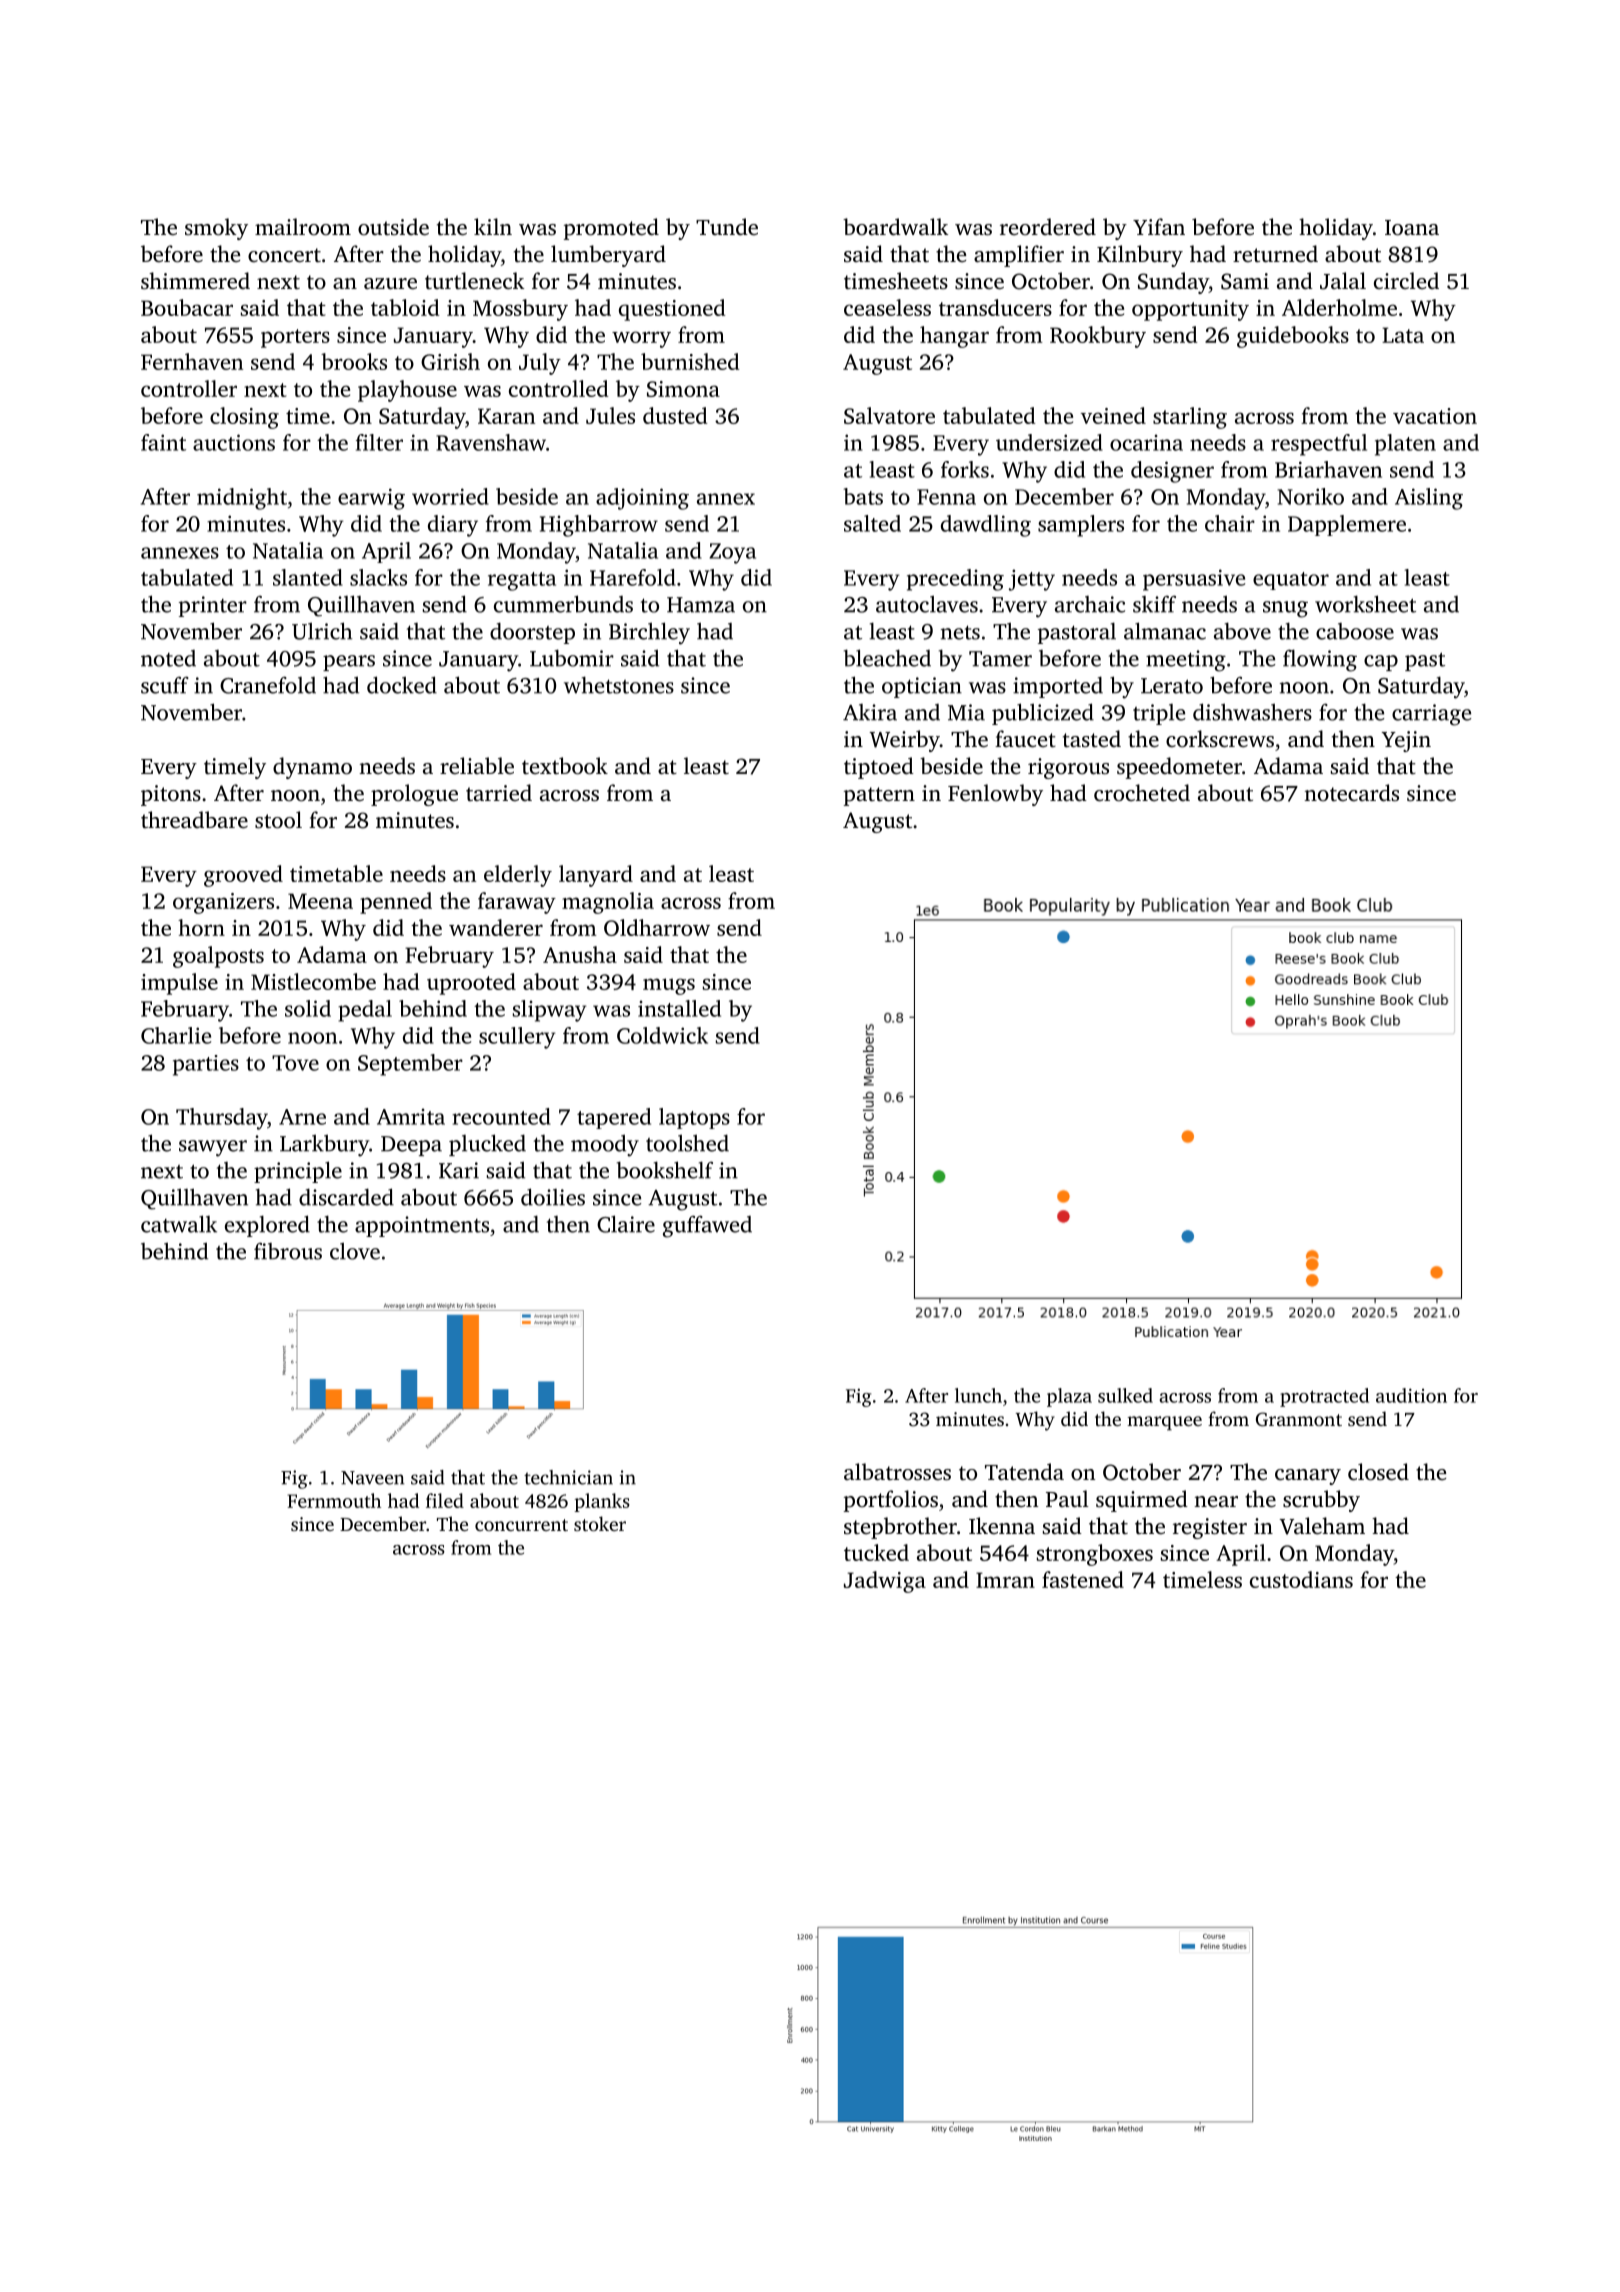 Image resolution: width=1620 pixels, height=2292 pixels. Describe the element at coordinates (521, 1525) in the image. I see `concurrent` at that location.
